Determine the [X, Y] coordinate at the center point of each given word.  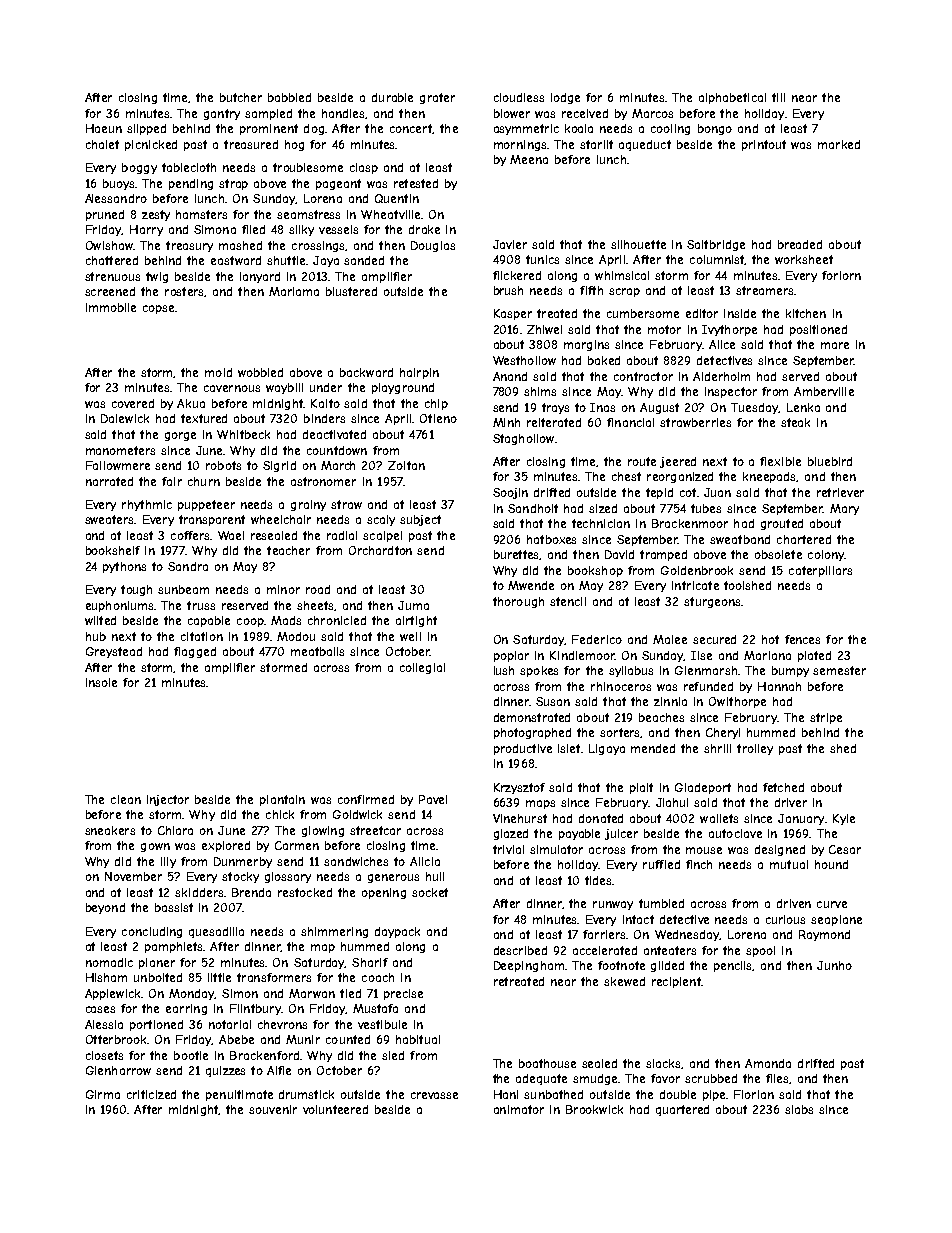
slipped [146, 129]
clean [126, 799]
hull [435, 876]
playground [403, 388]
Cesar [845, 849]
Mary [844, 509]
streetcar [375, 830]
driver [791, 802]
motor [664, 329]
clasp [364, 168]
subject [420, 520]
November [133, 876]
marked [839, 144]
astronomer [323, 481]
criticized [151, 1094]
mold [218, 372]
